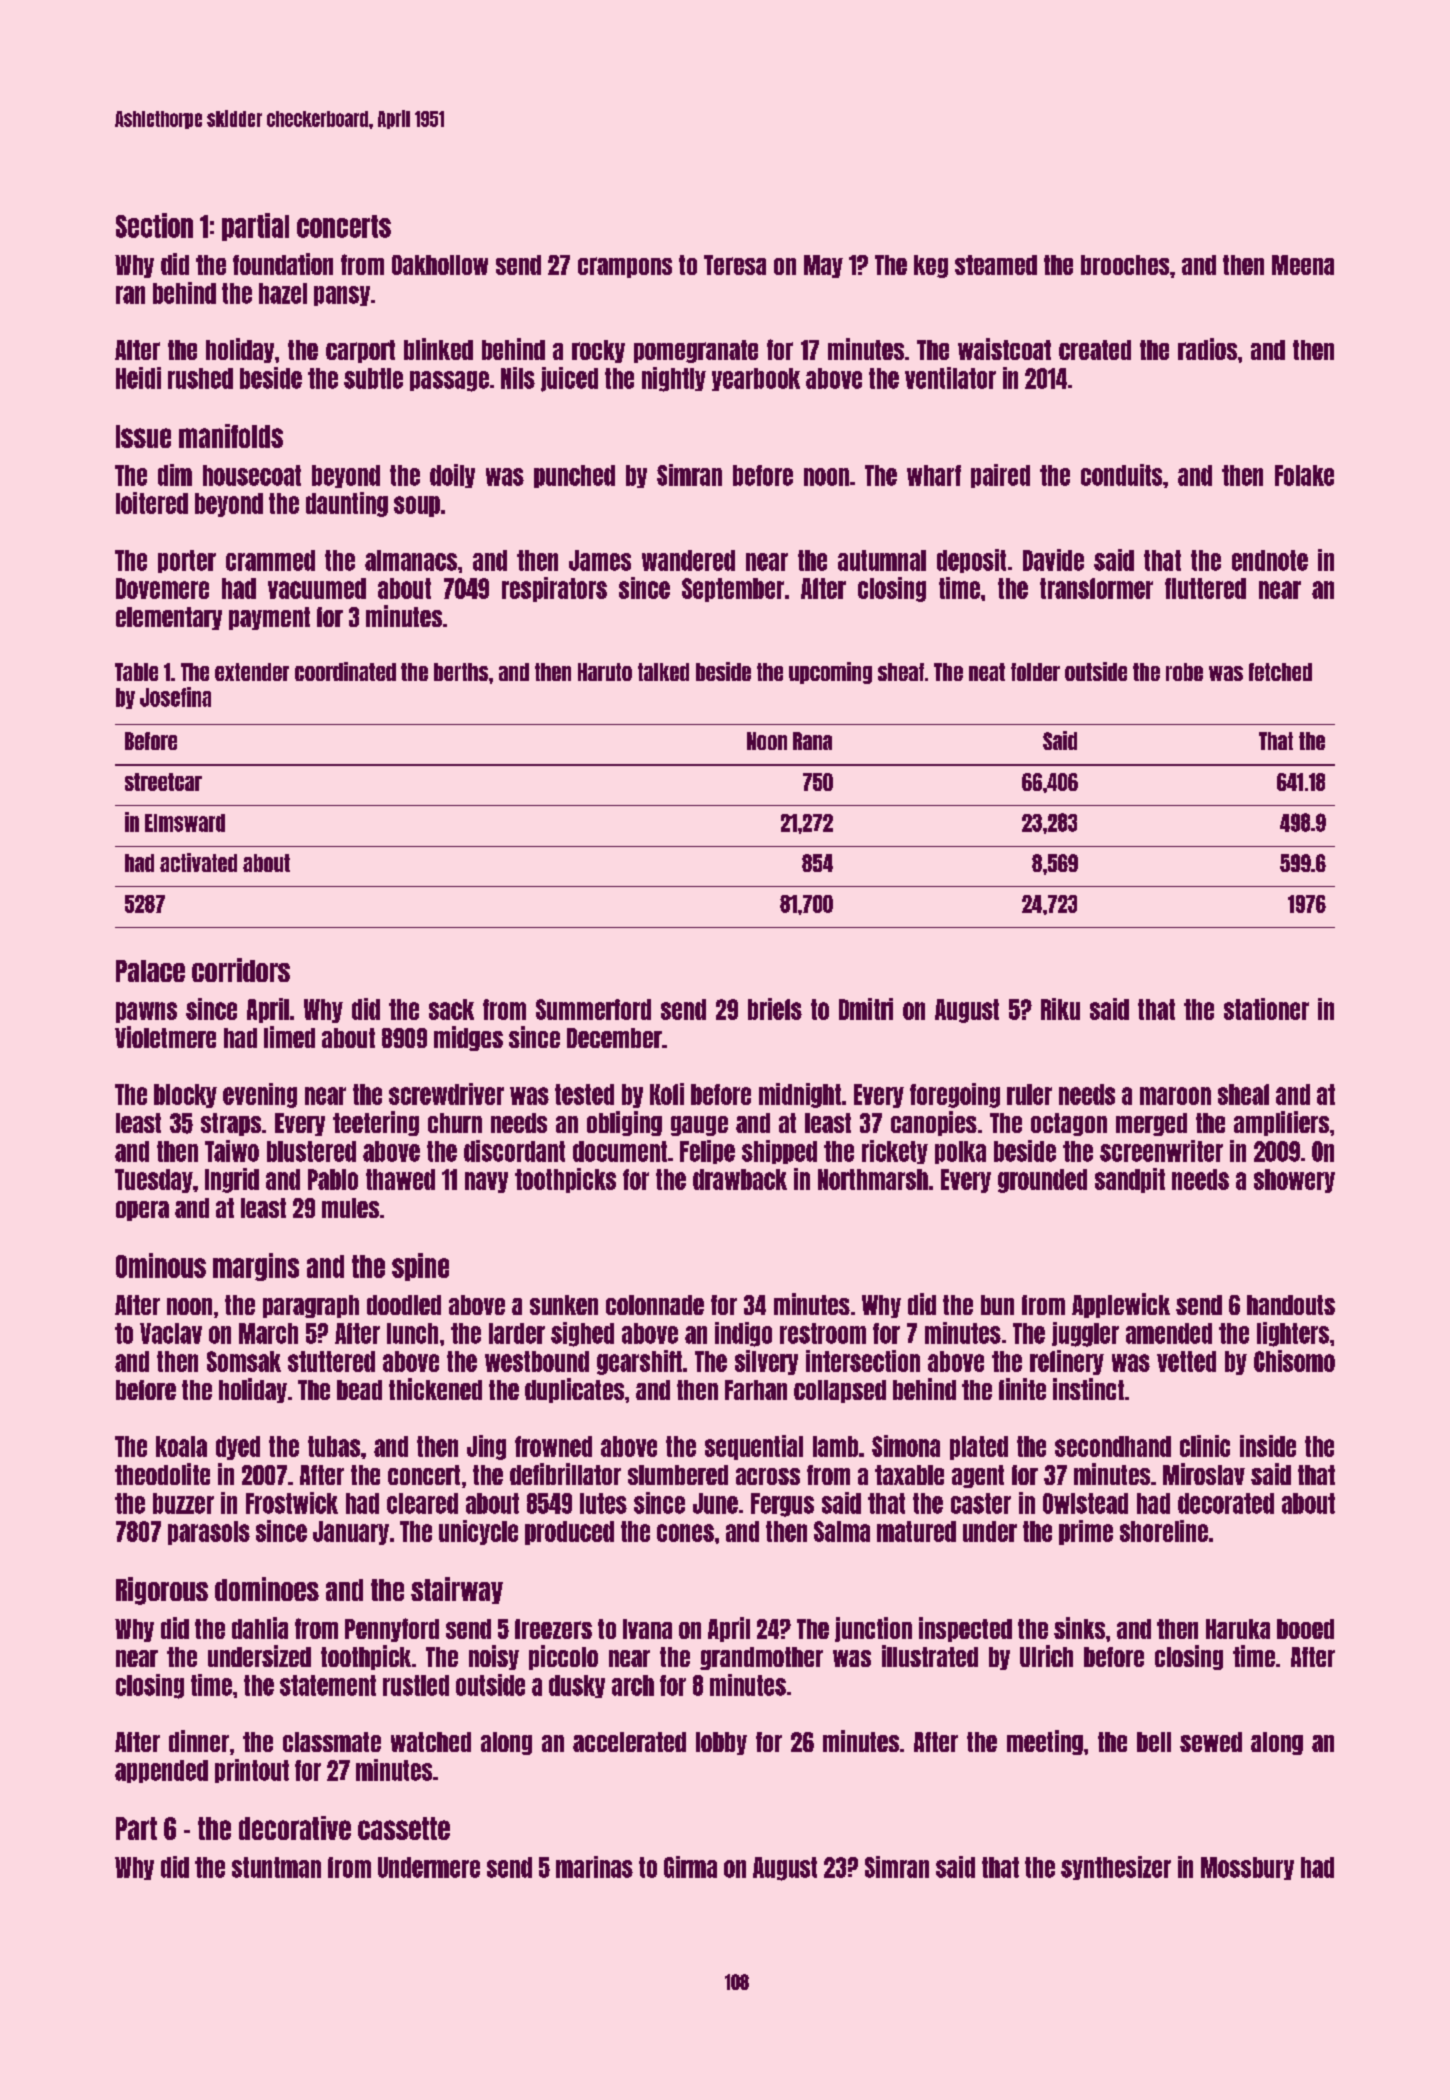 This image has height=2100, width=1450. I want to click on Vaclav, so click(171, 1333).
